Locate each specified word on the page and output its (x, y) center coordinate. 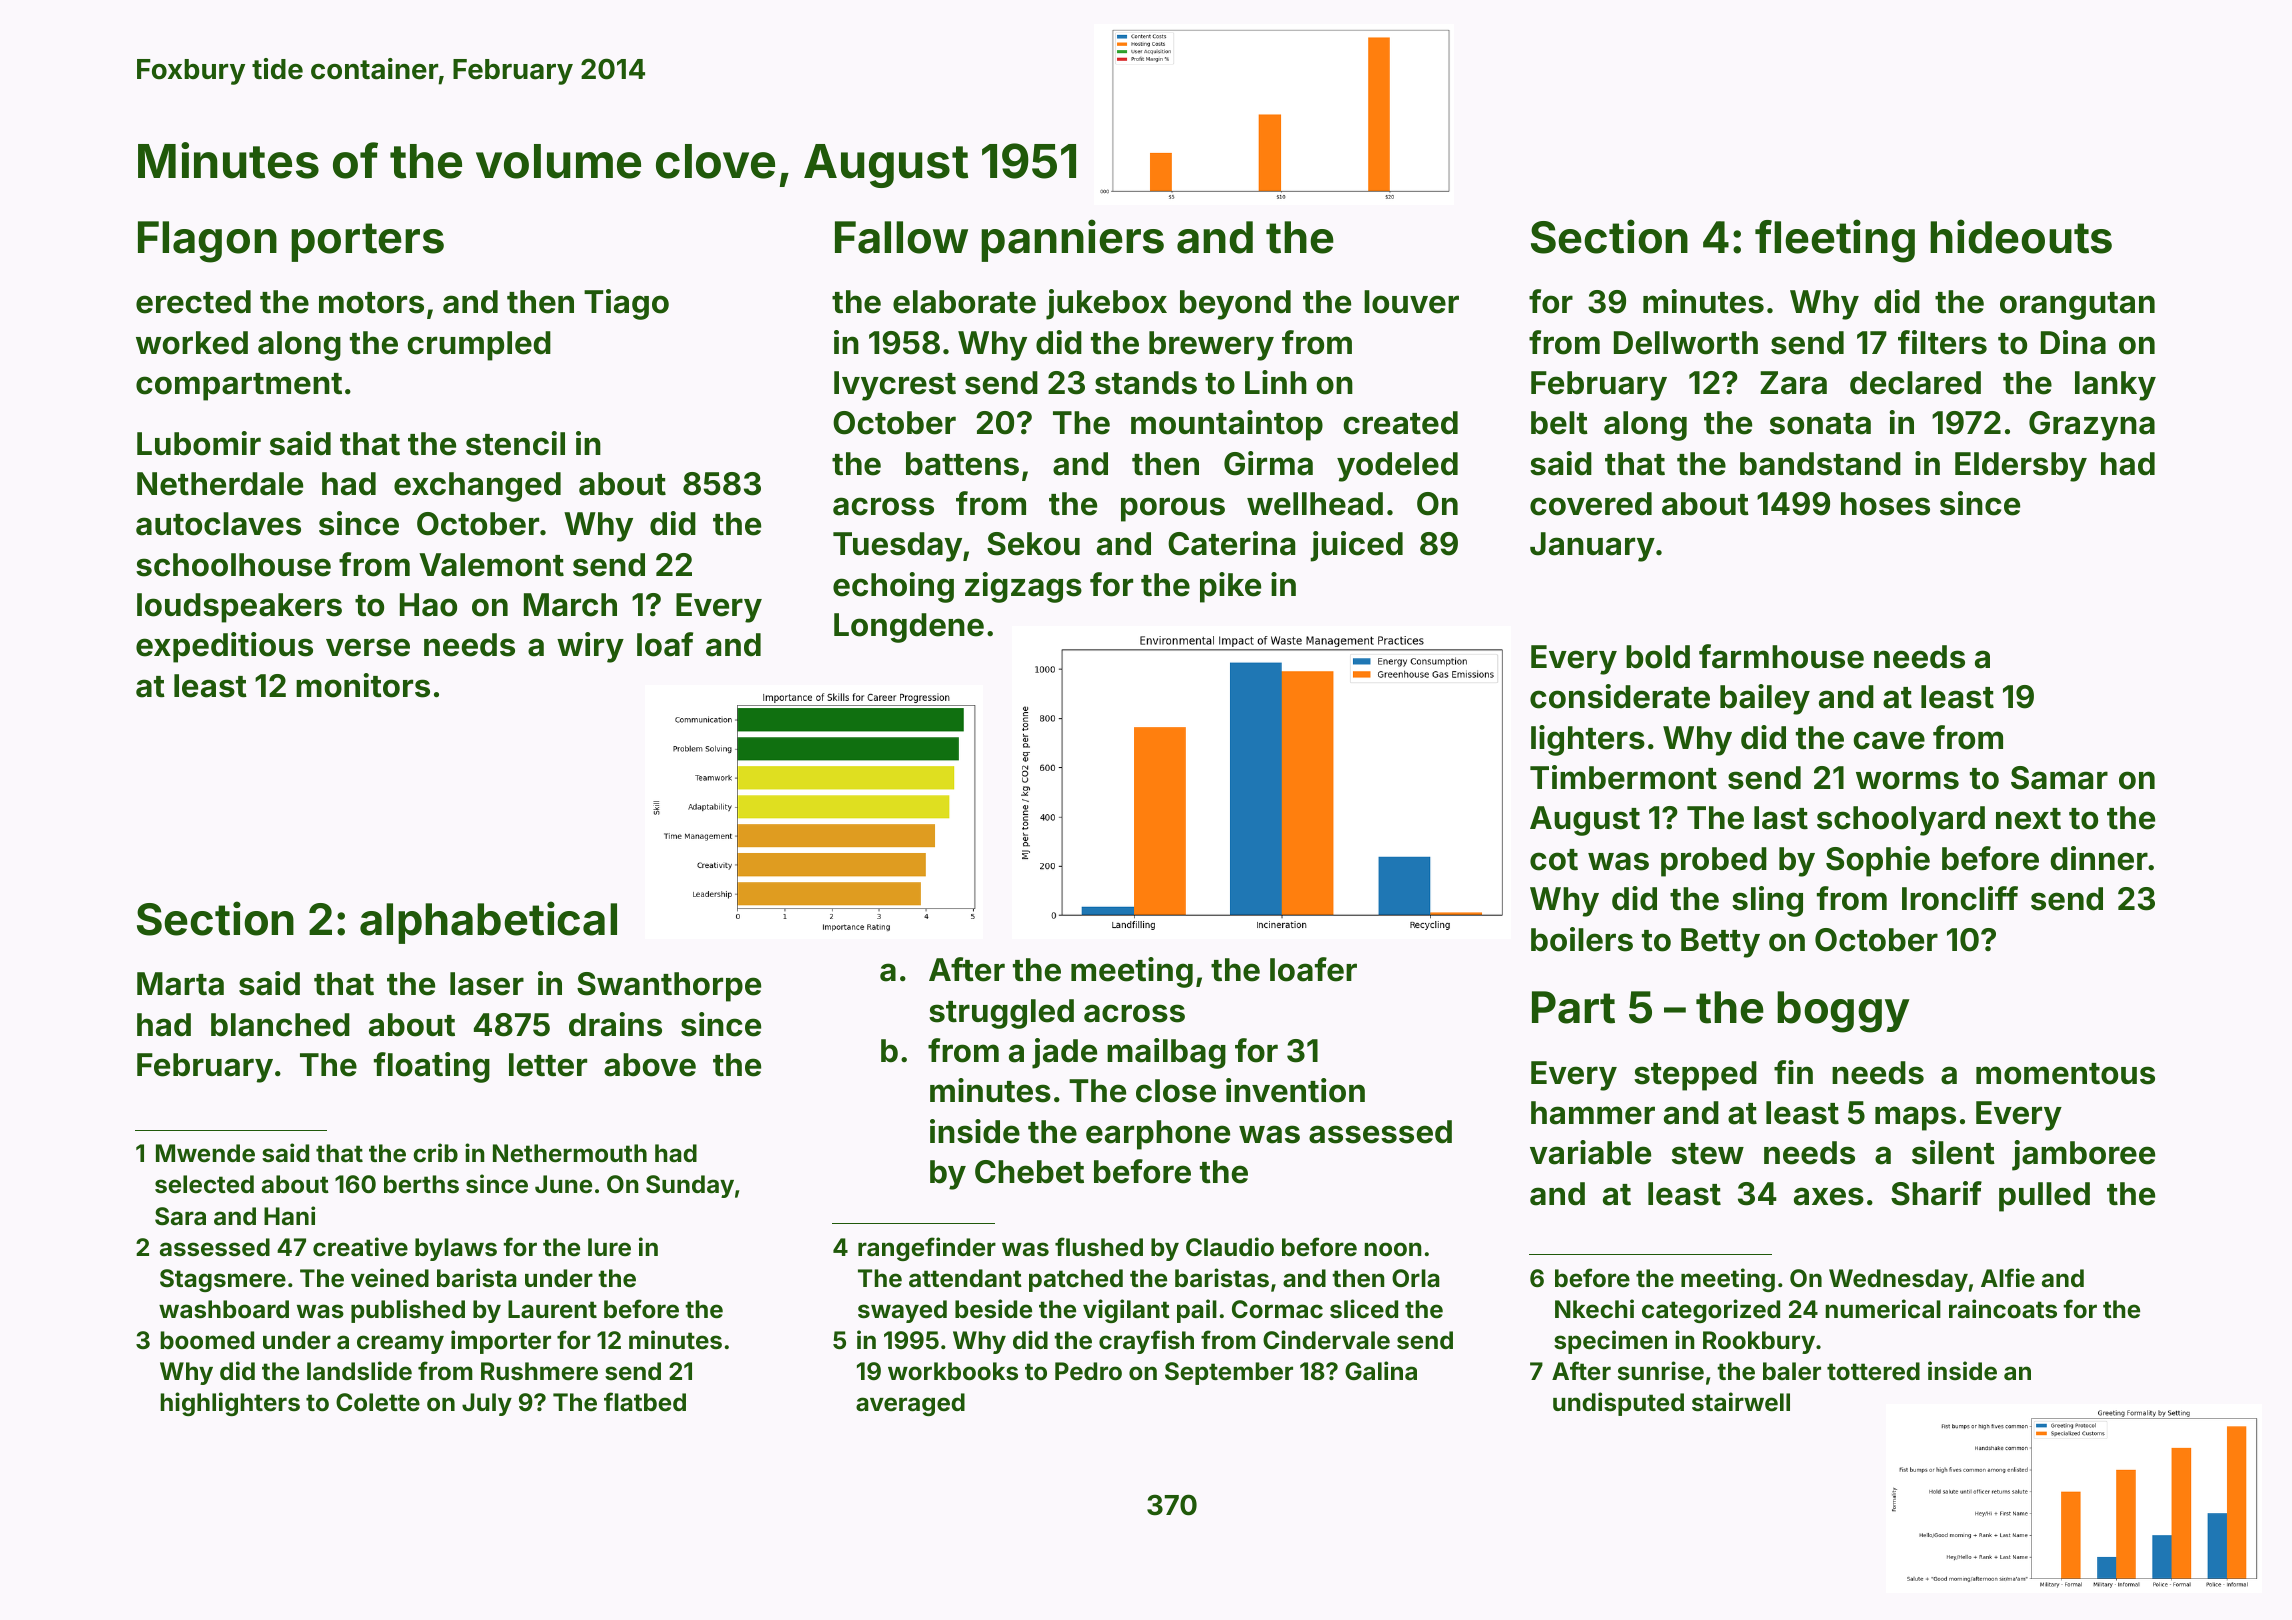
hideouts (2021, 236)
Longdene (909, 628)
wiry (590, 647)
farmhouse (1781, 656)
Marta (180, 984)
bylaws (456, 1249)
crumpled (479, 346)
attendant (965, 1278)
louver (1411, 302)
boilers (1582, 939)
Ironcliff (1960, 898)
